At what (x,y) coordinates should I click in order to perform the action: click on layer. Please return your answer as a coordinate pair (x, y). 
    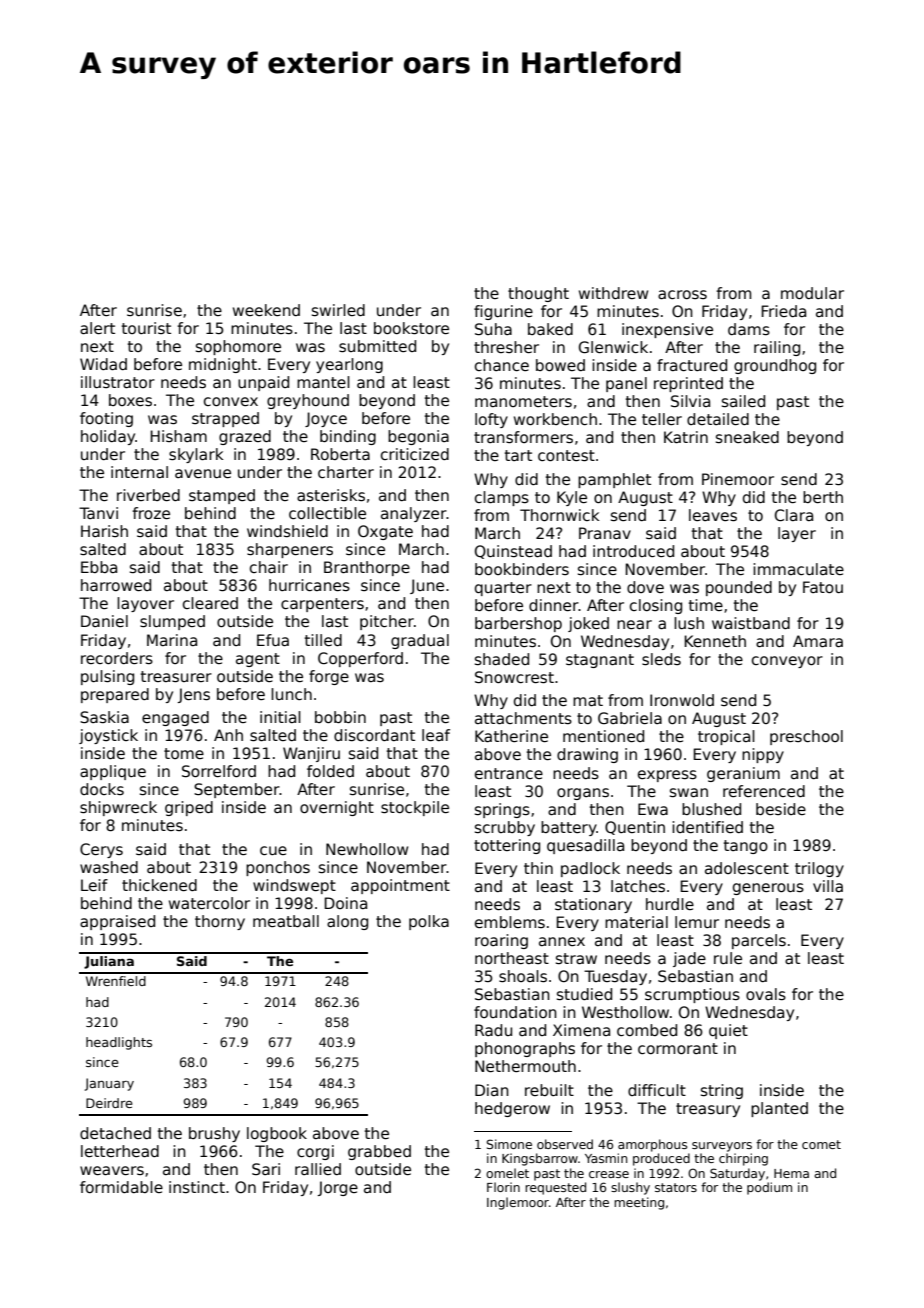
    Looking at the image, I should click on (797, 534).
